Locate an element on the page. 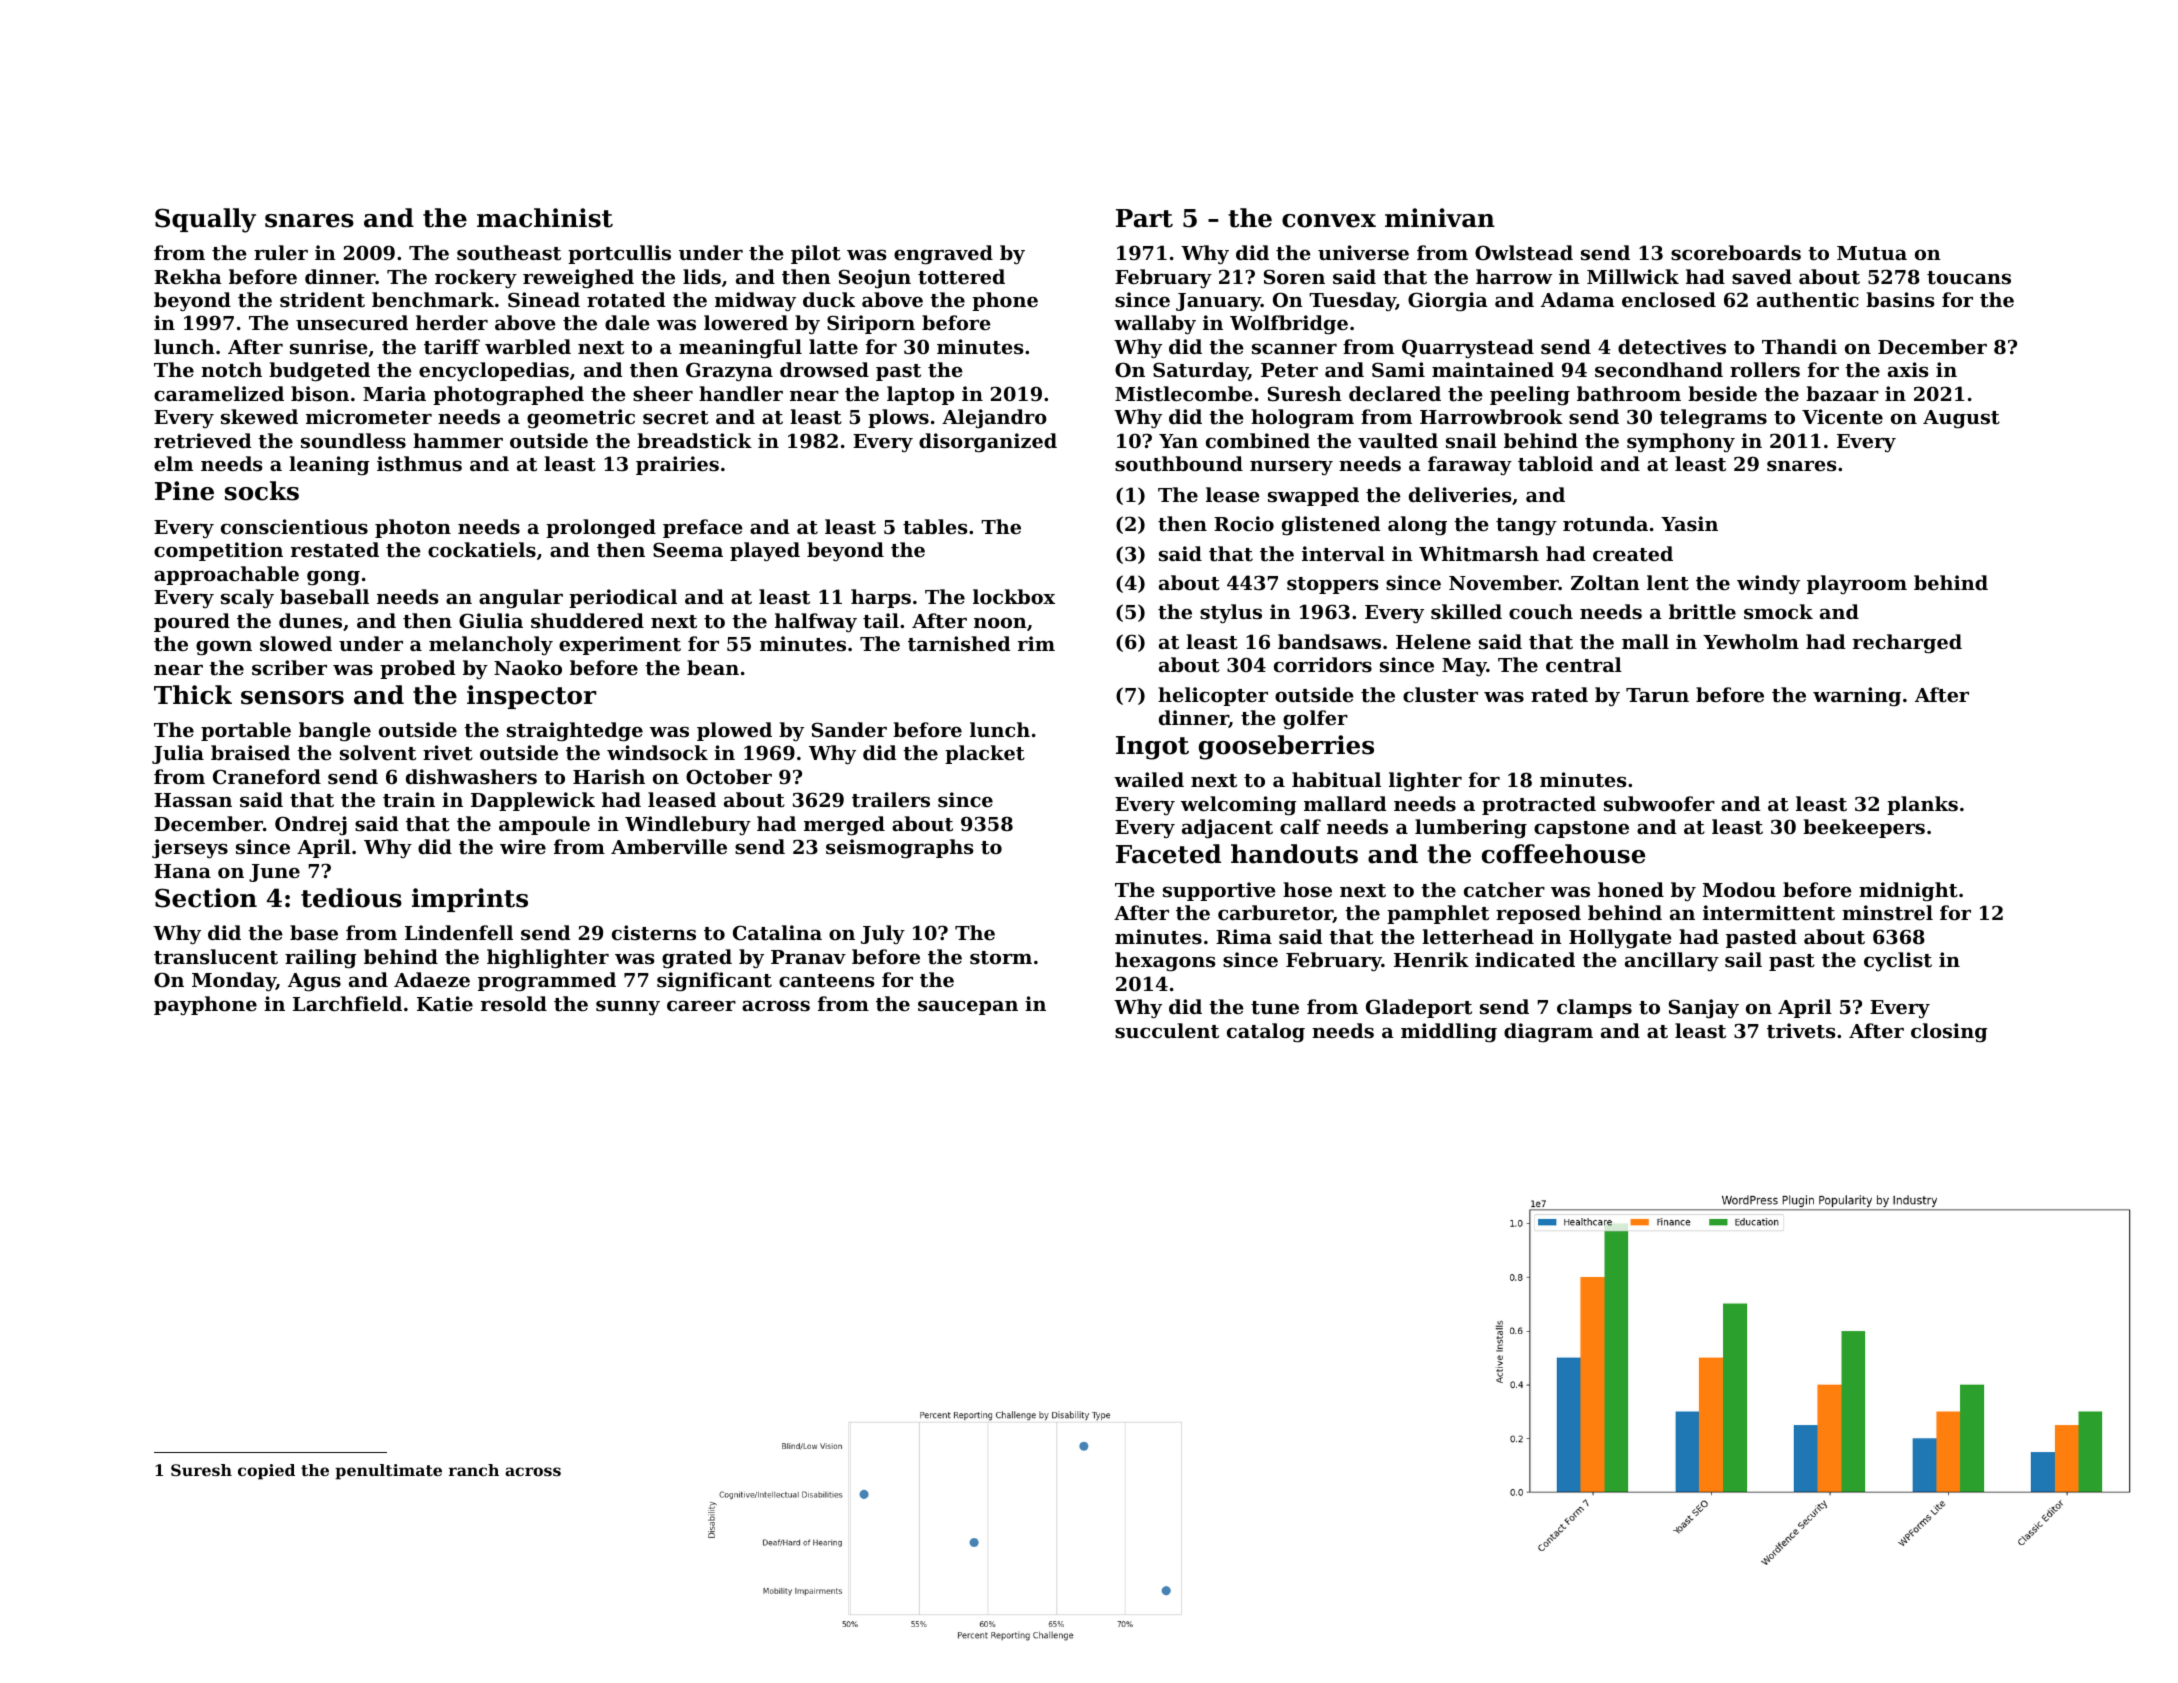  Hassan is located at coordinates (193, 800).
